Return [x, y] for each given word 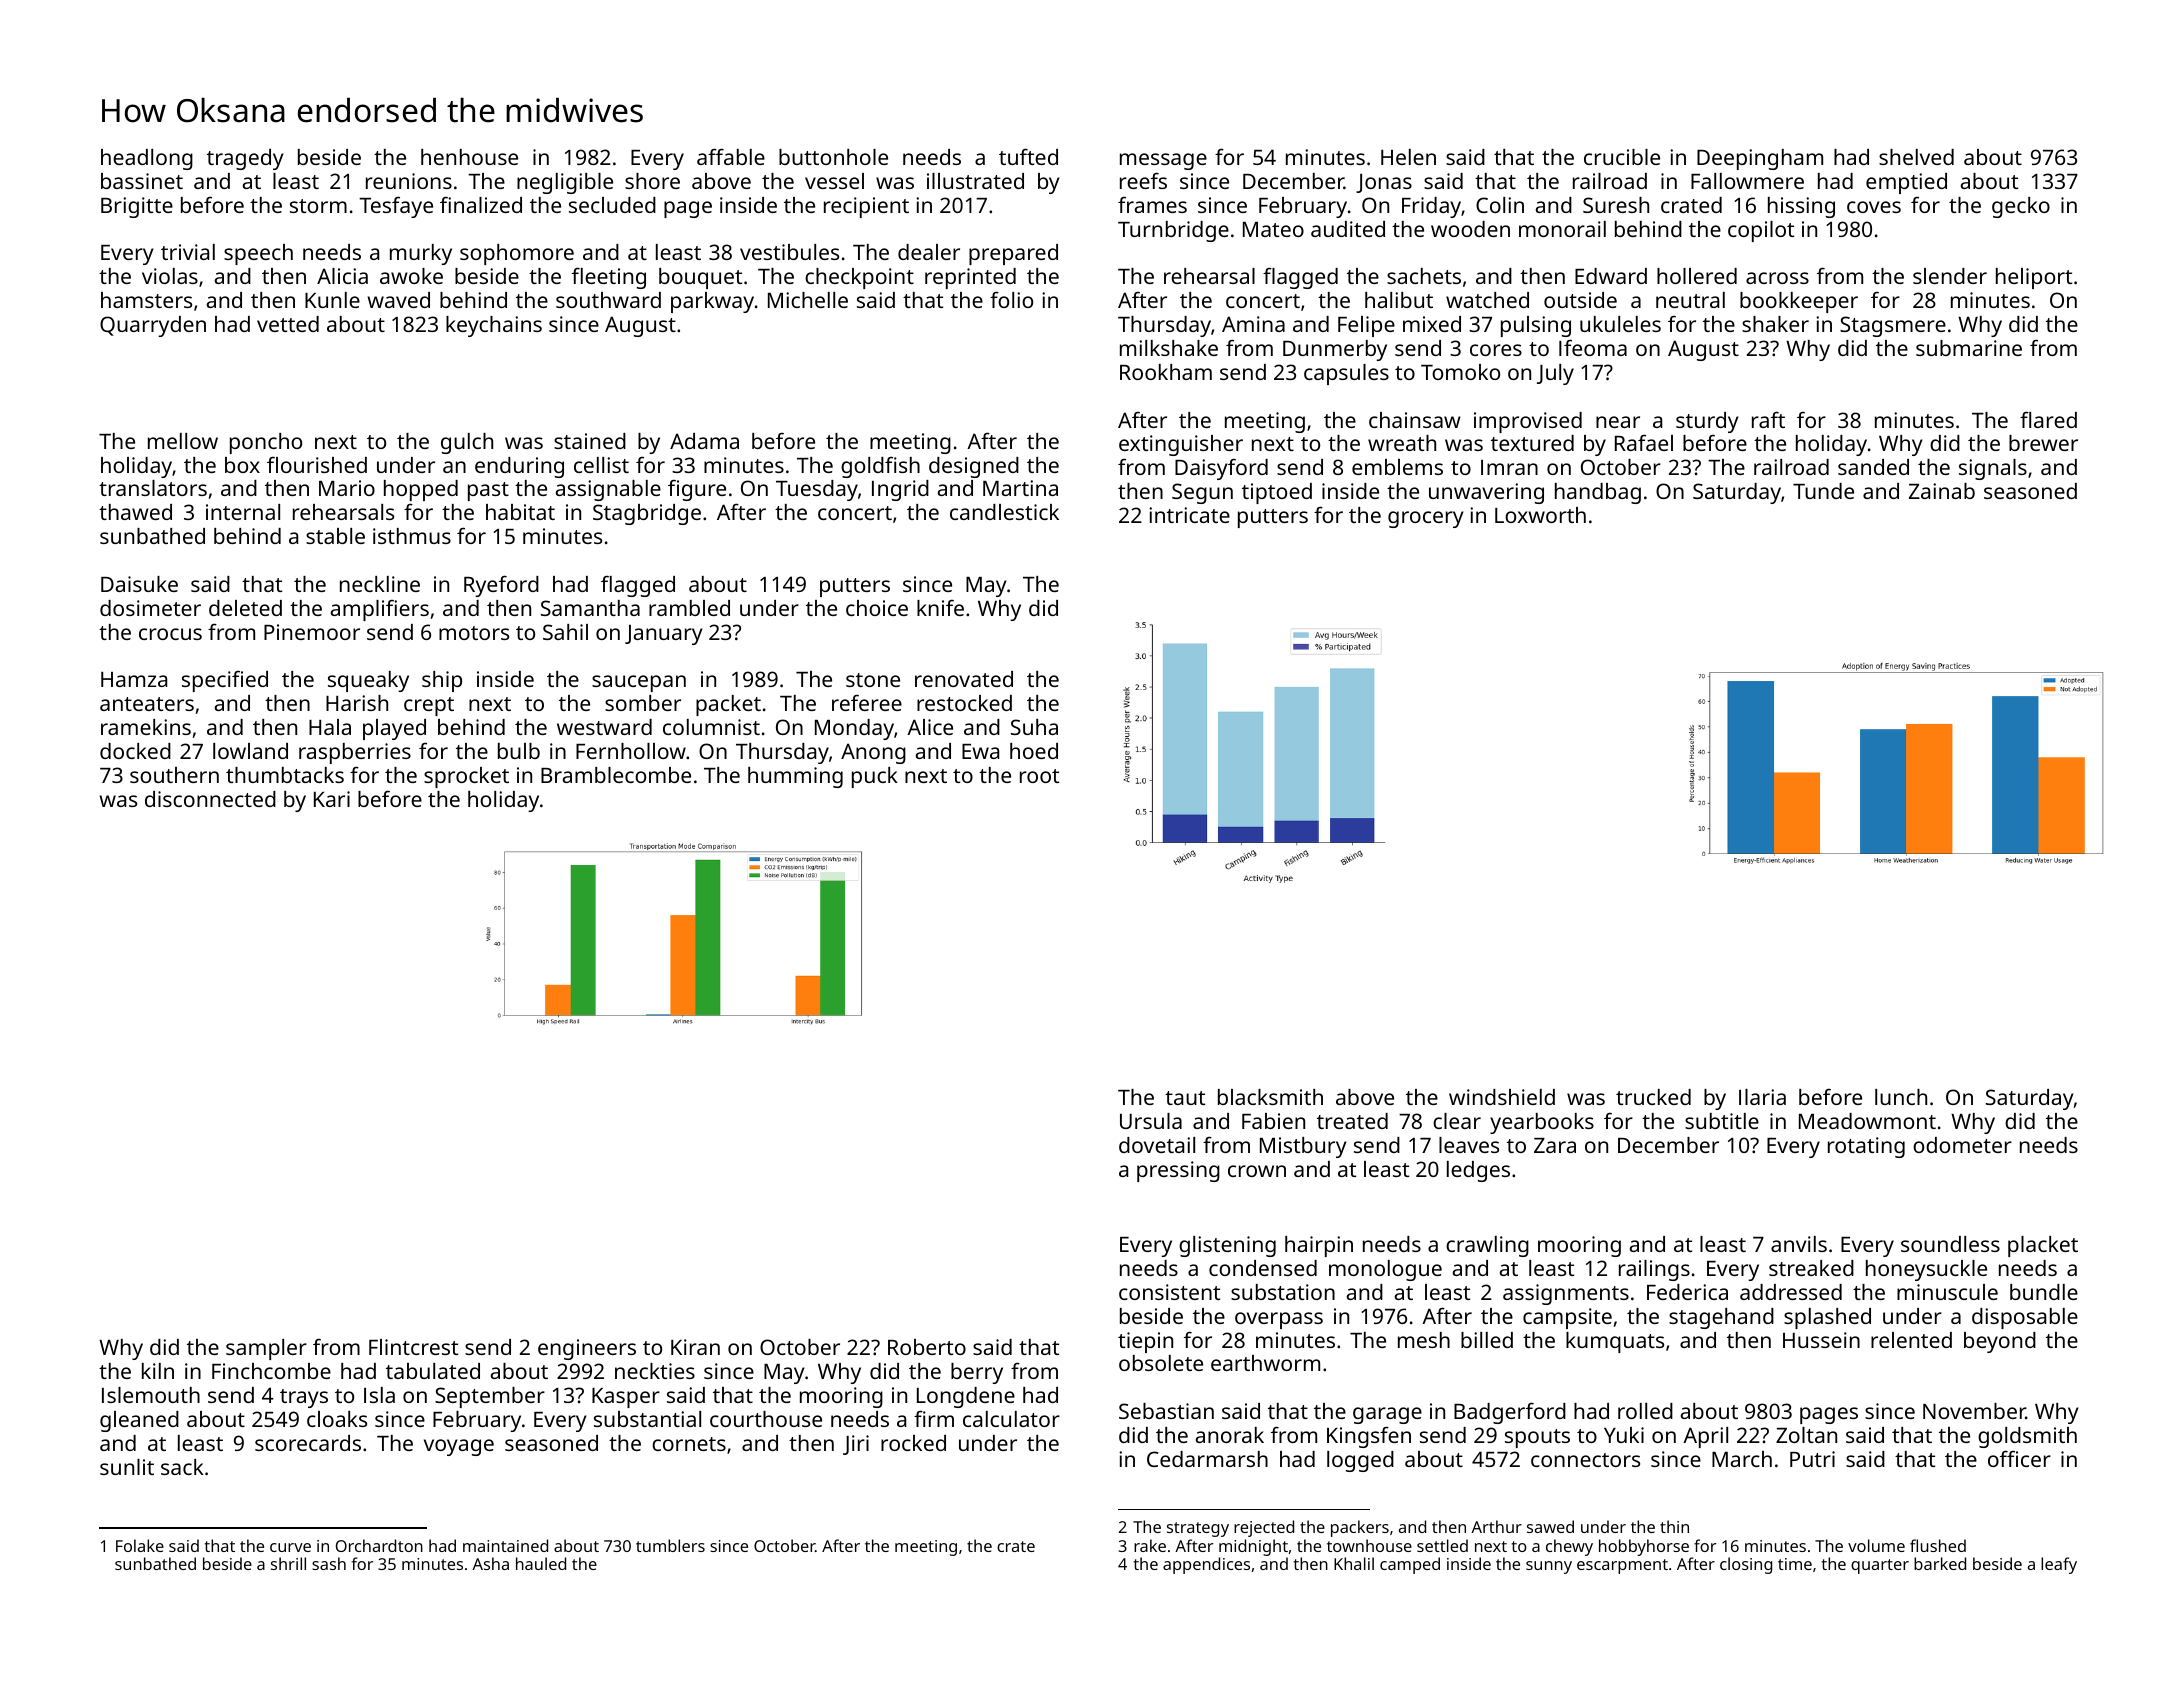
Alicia [342, 276]
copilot [1761, 231]
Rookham [1166, 372]
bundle [2044, 1292]
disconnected [210, 799]
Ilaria [1762, 1097]
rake [1150, 1545]
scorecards [308, 1443]
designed [974, 467]
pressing [1178, 1171]
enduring [519, 467]
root [1039, 776]
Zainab [1942, 491]
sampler [266, 1349]
